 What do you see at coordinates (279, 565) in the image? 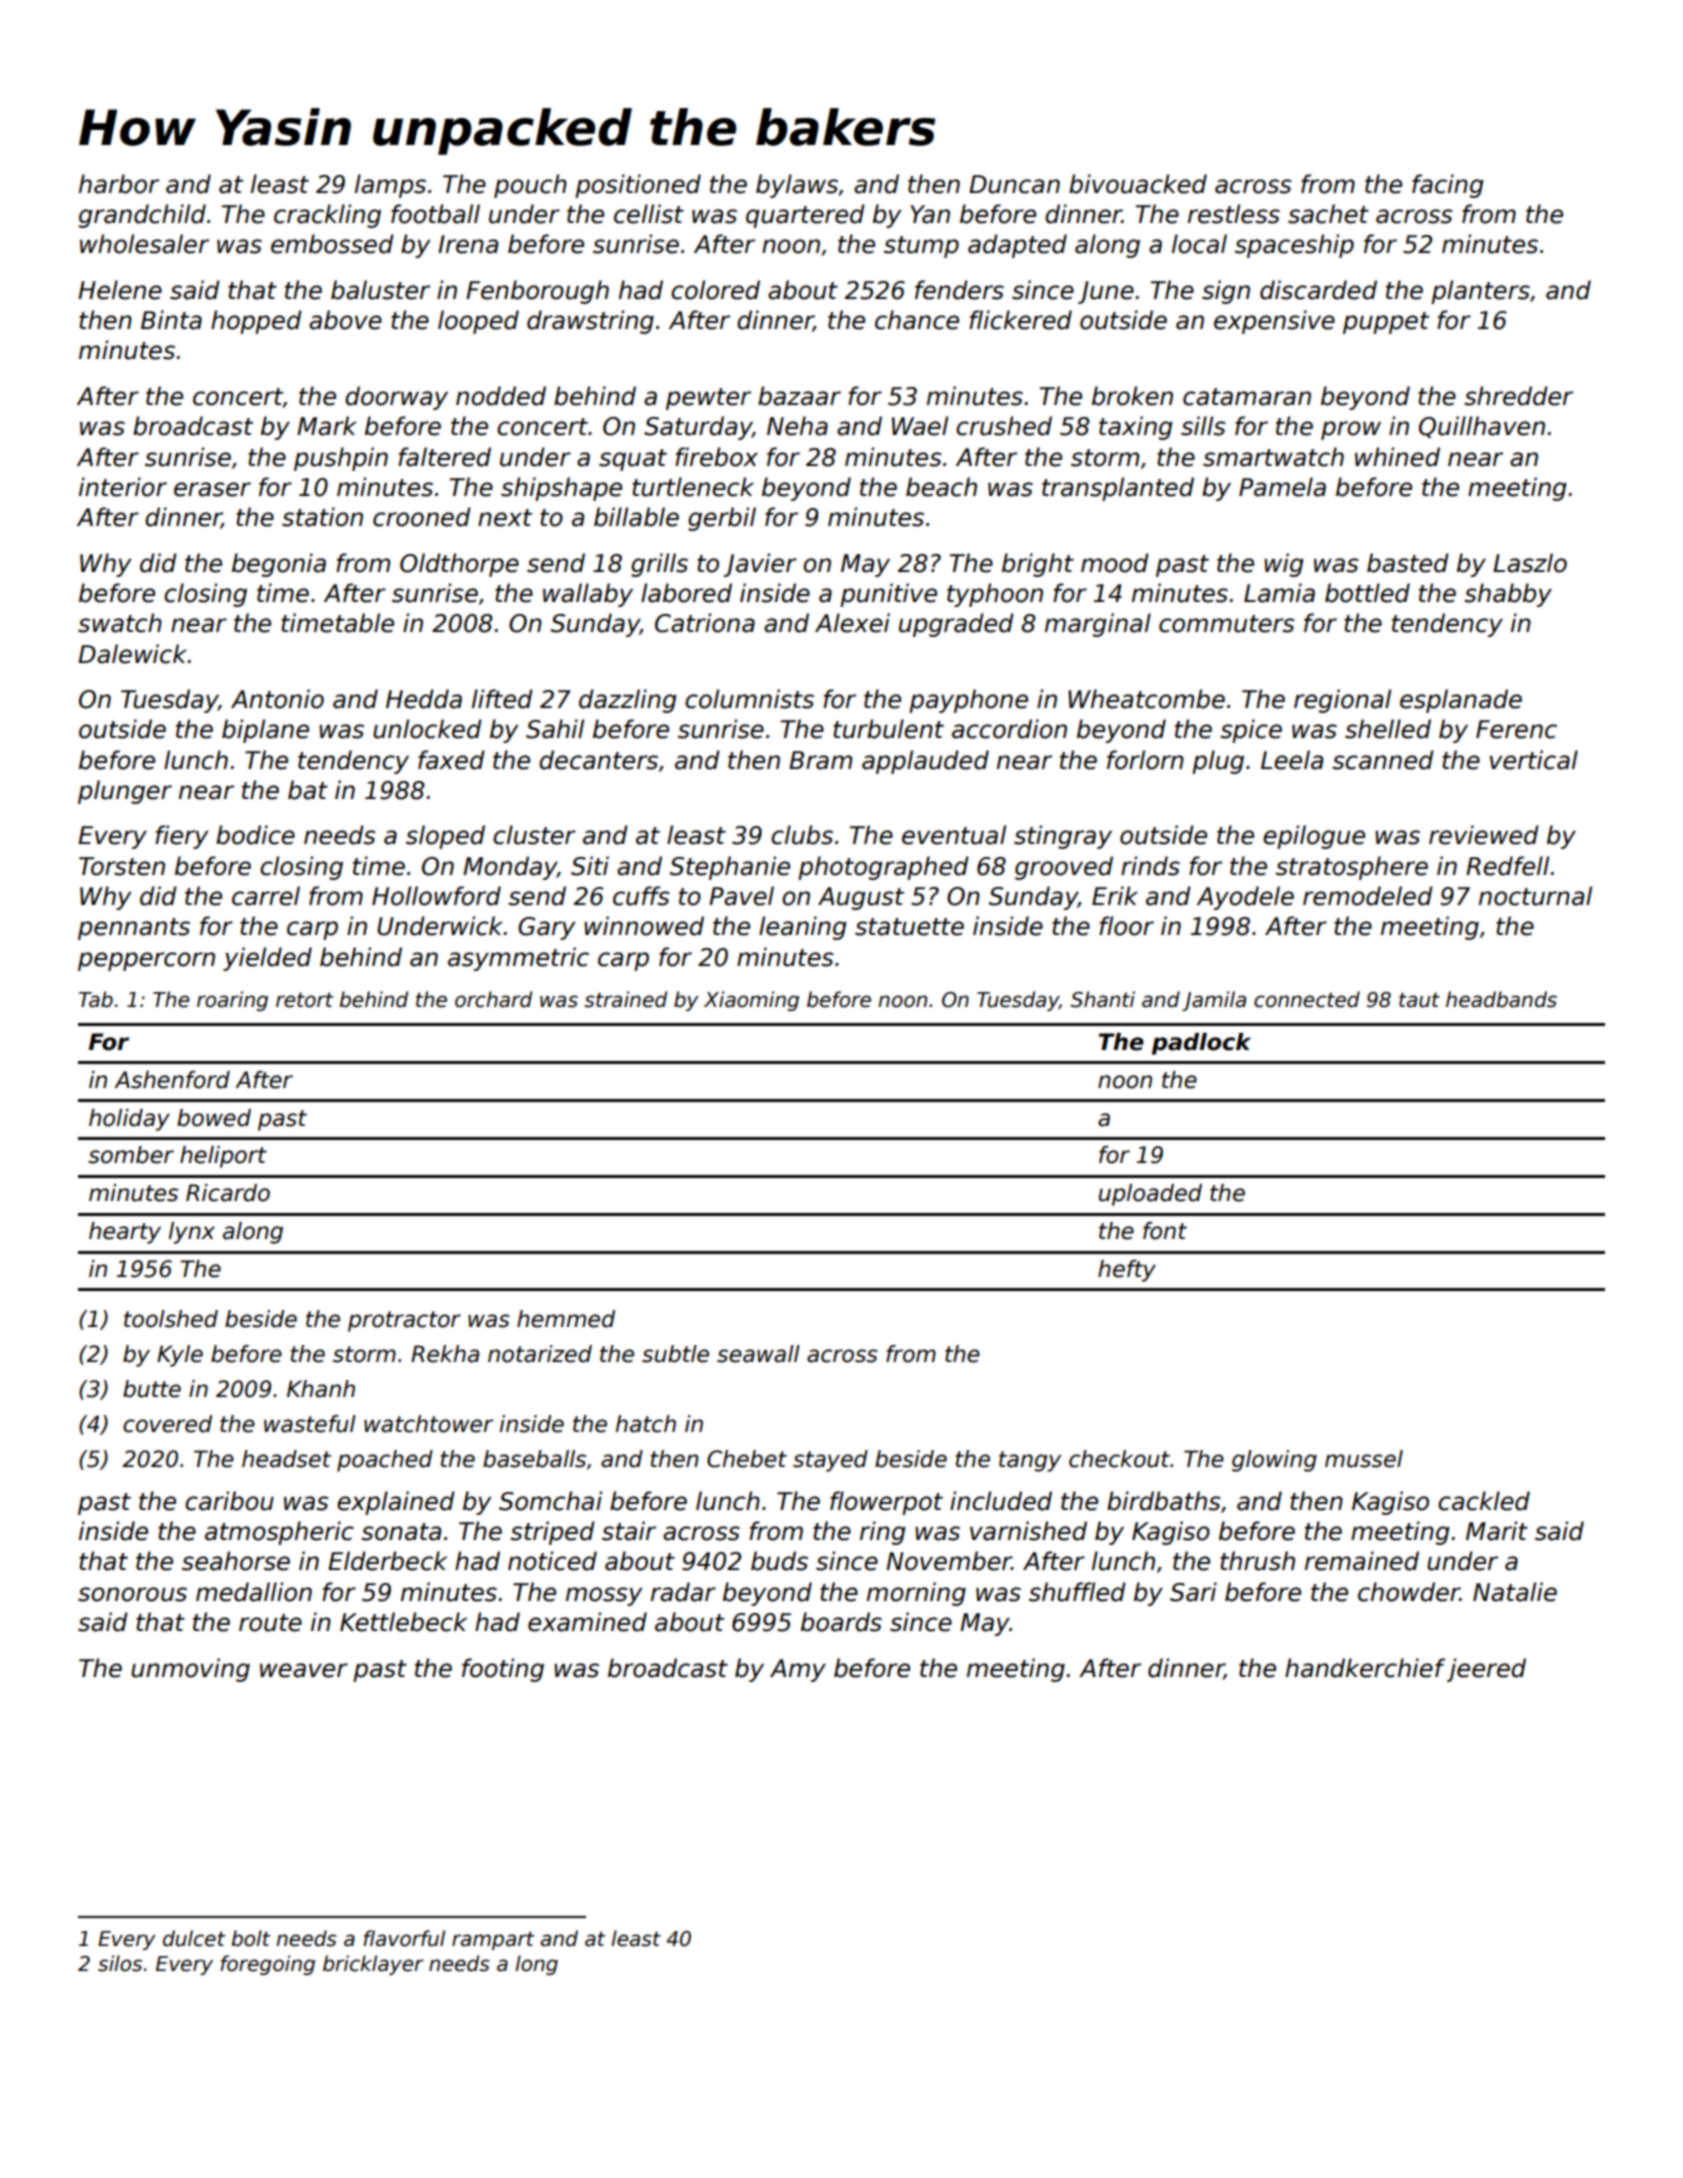
I see `begonia` at bounding box center [279, 565].
